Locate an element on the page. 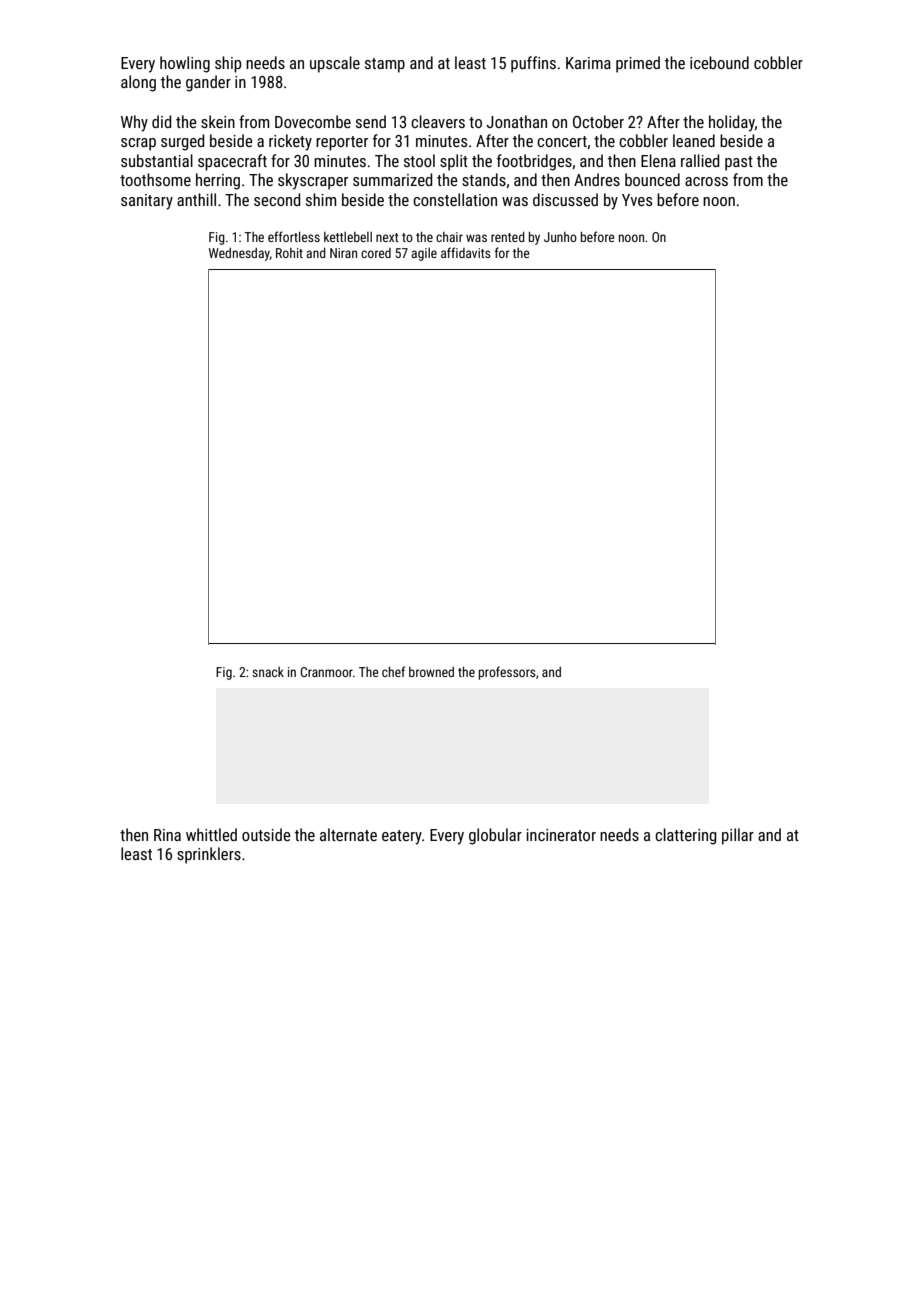 This page has height=1308, width=924. snack is located at coordinates (268, 672).
